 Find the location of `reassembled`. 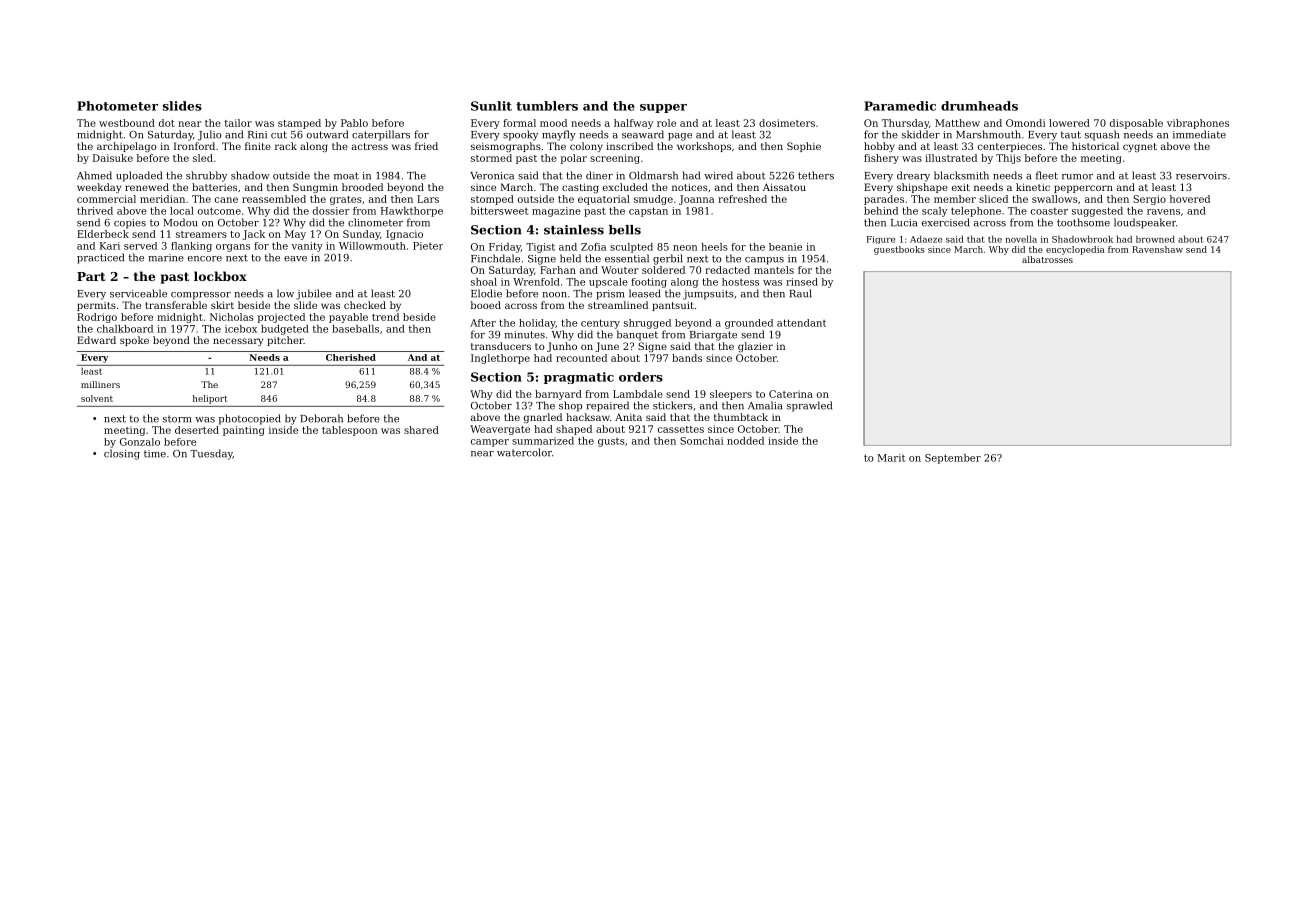

reassembled is located at coordinates (274, 199).
